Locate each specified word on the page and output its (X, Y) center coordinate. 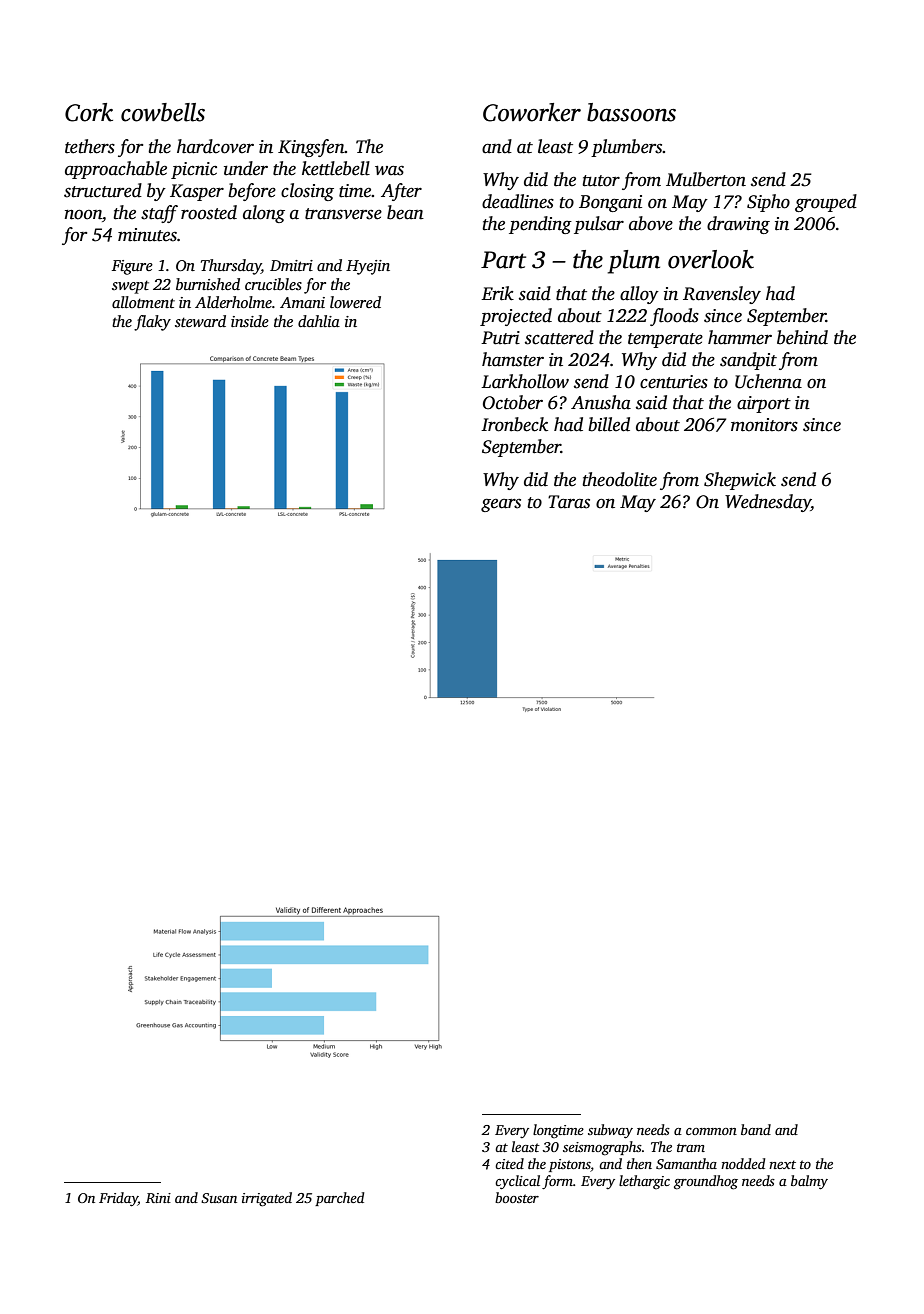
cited (509, 1163)
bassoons (631, 112)
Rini (158, 1198)
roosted (209, 212)
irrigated (267, 1199)
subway (610, 1131)
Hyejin (368, 267)
